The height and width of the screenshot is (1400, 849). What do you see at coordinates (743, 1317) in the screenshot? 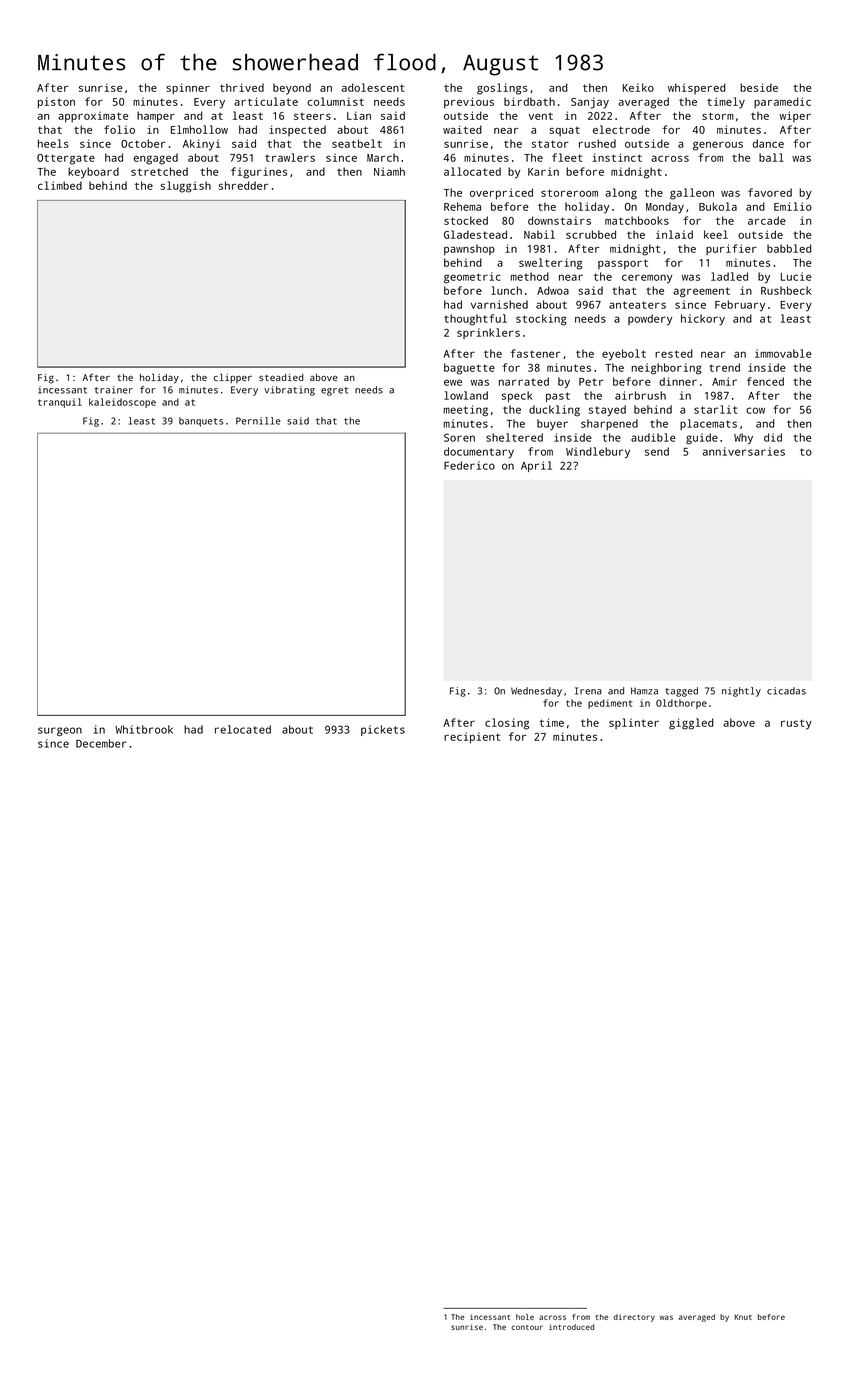
I see `Knut` at bounding box center [743, 1317].
